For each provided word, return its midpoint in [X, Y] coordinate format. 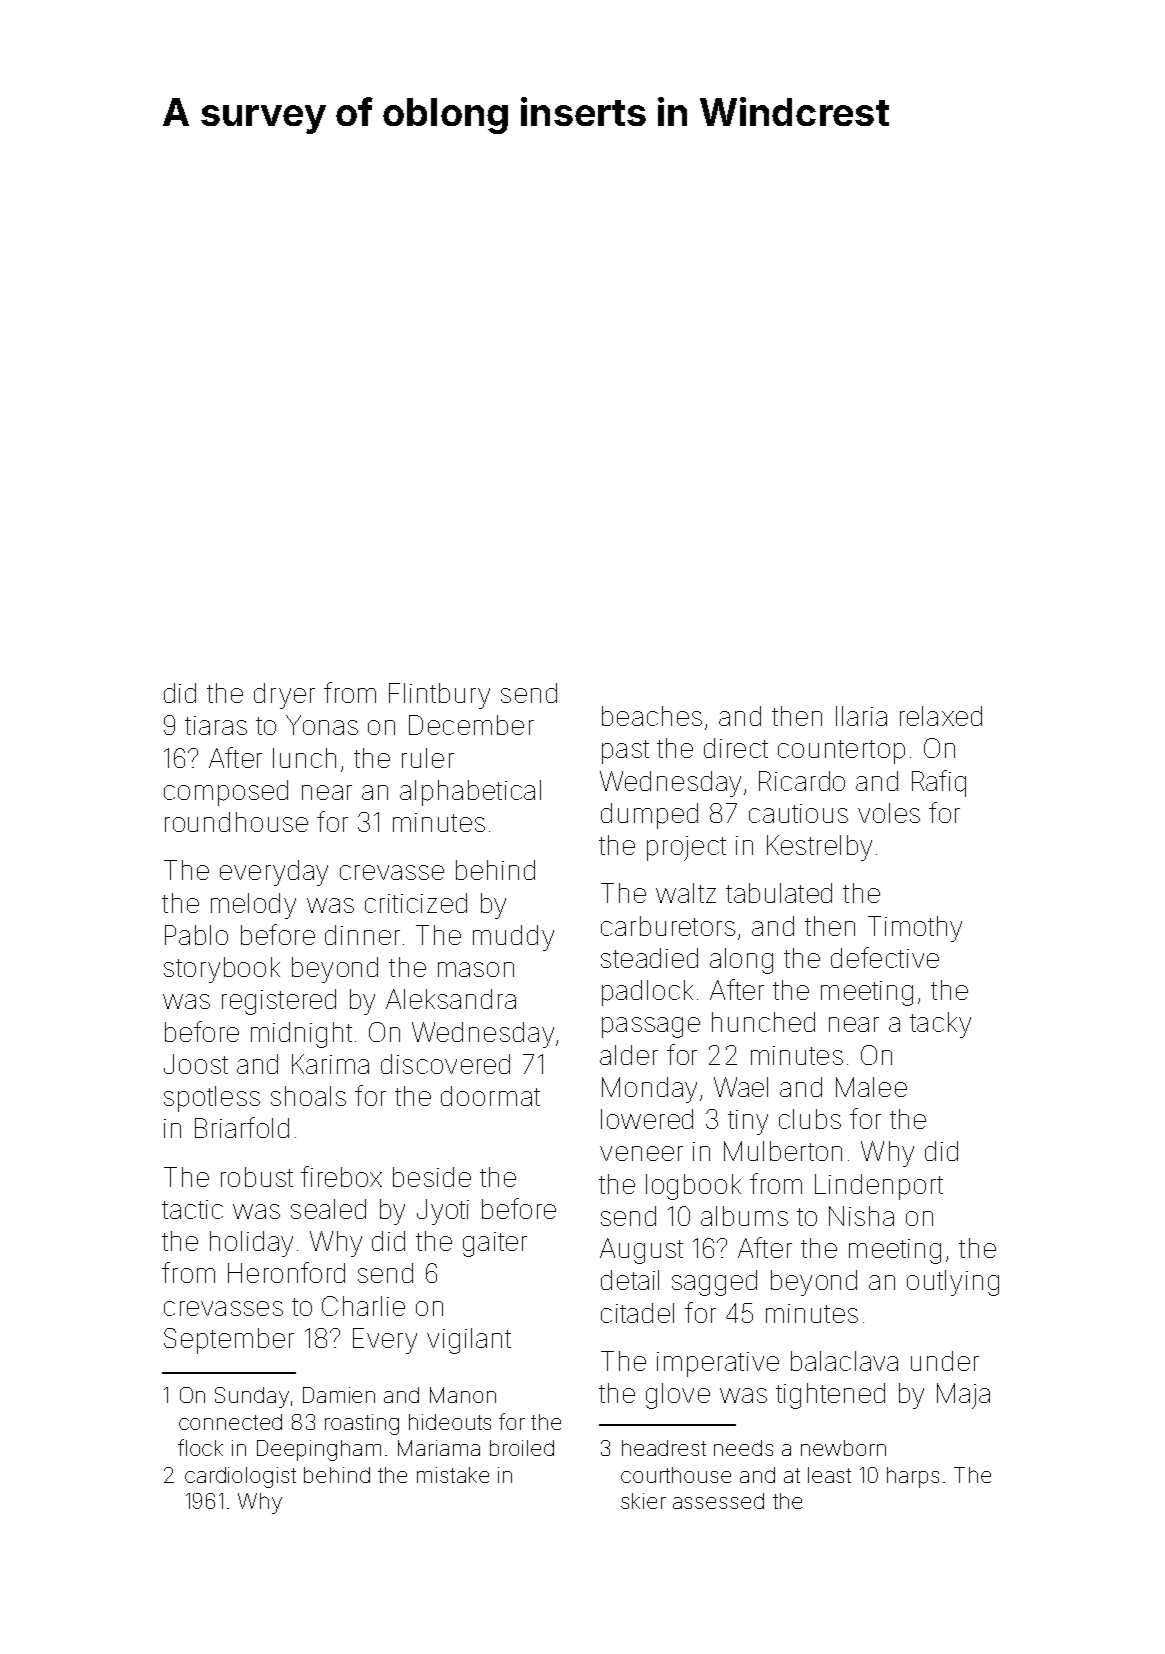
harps [913, 1477]
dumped [649, 816]
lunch [304, 758]
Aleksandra [451, 999]
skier [643, 1501]
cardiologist [240, 1477]
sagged [714, 1283]
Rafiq [939, 783]
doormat [490, 1096]
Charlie [363, 1306]
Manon [463, 1395]
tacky [940, 1025]
